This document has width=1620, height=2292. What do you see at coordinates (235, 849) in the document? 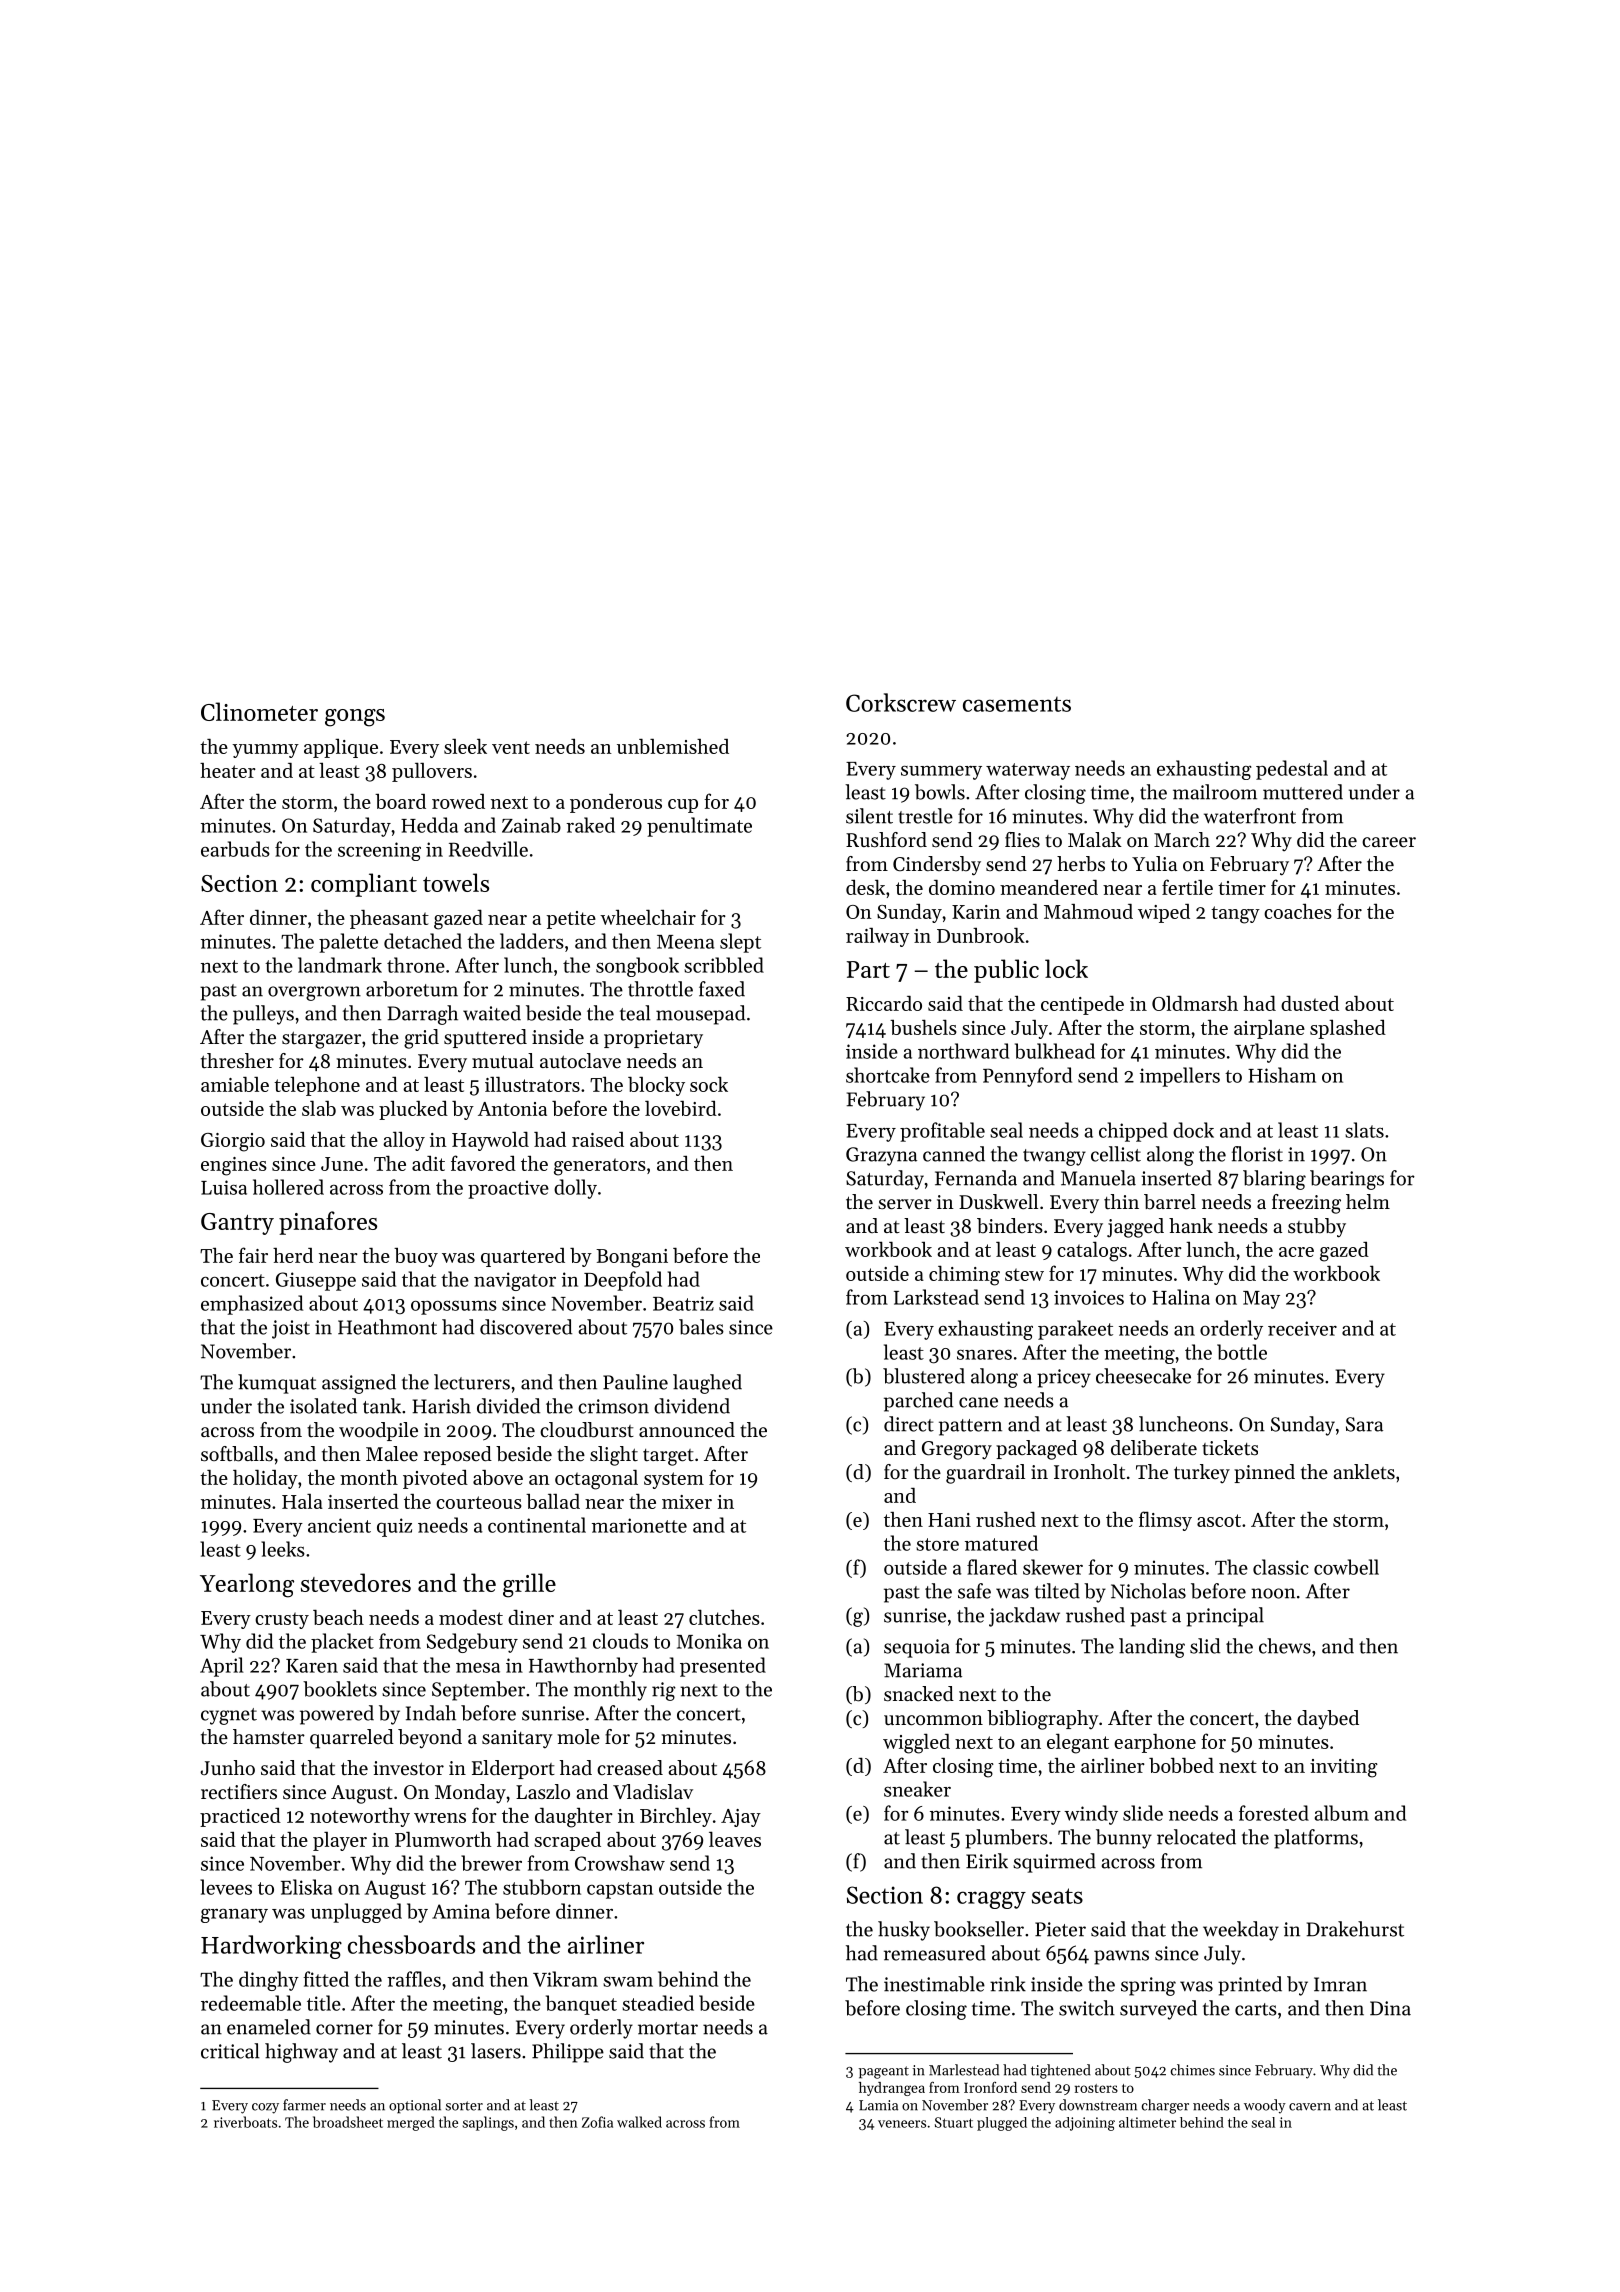
I see `earbuds` at bounding box center [235, 849].
